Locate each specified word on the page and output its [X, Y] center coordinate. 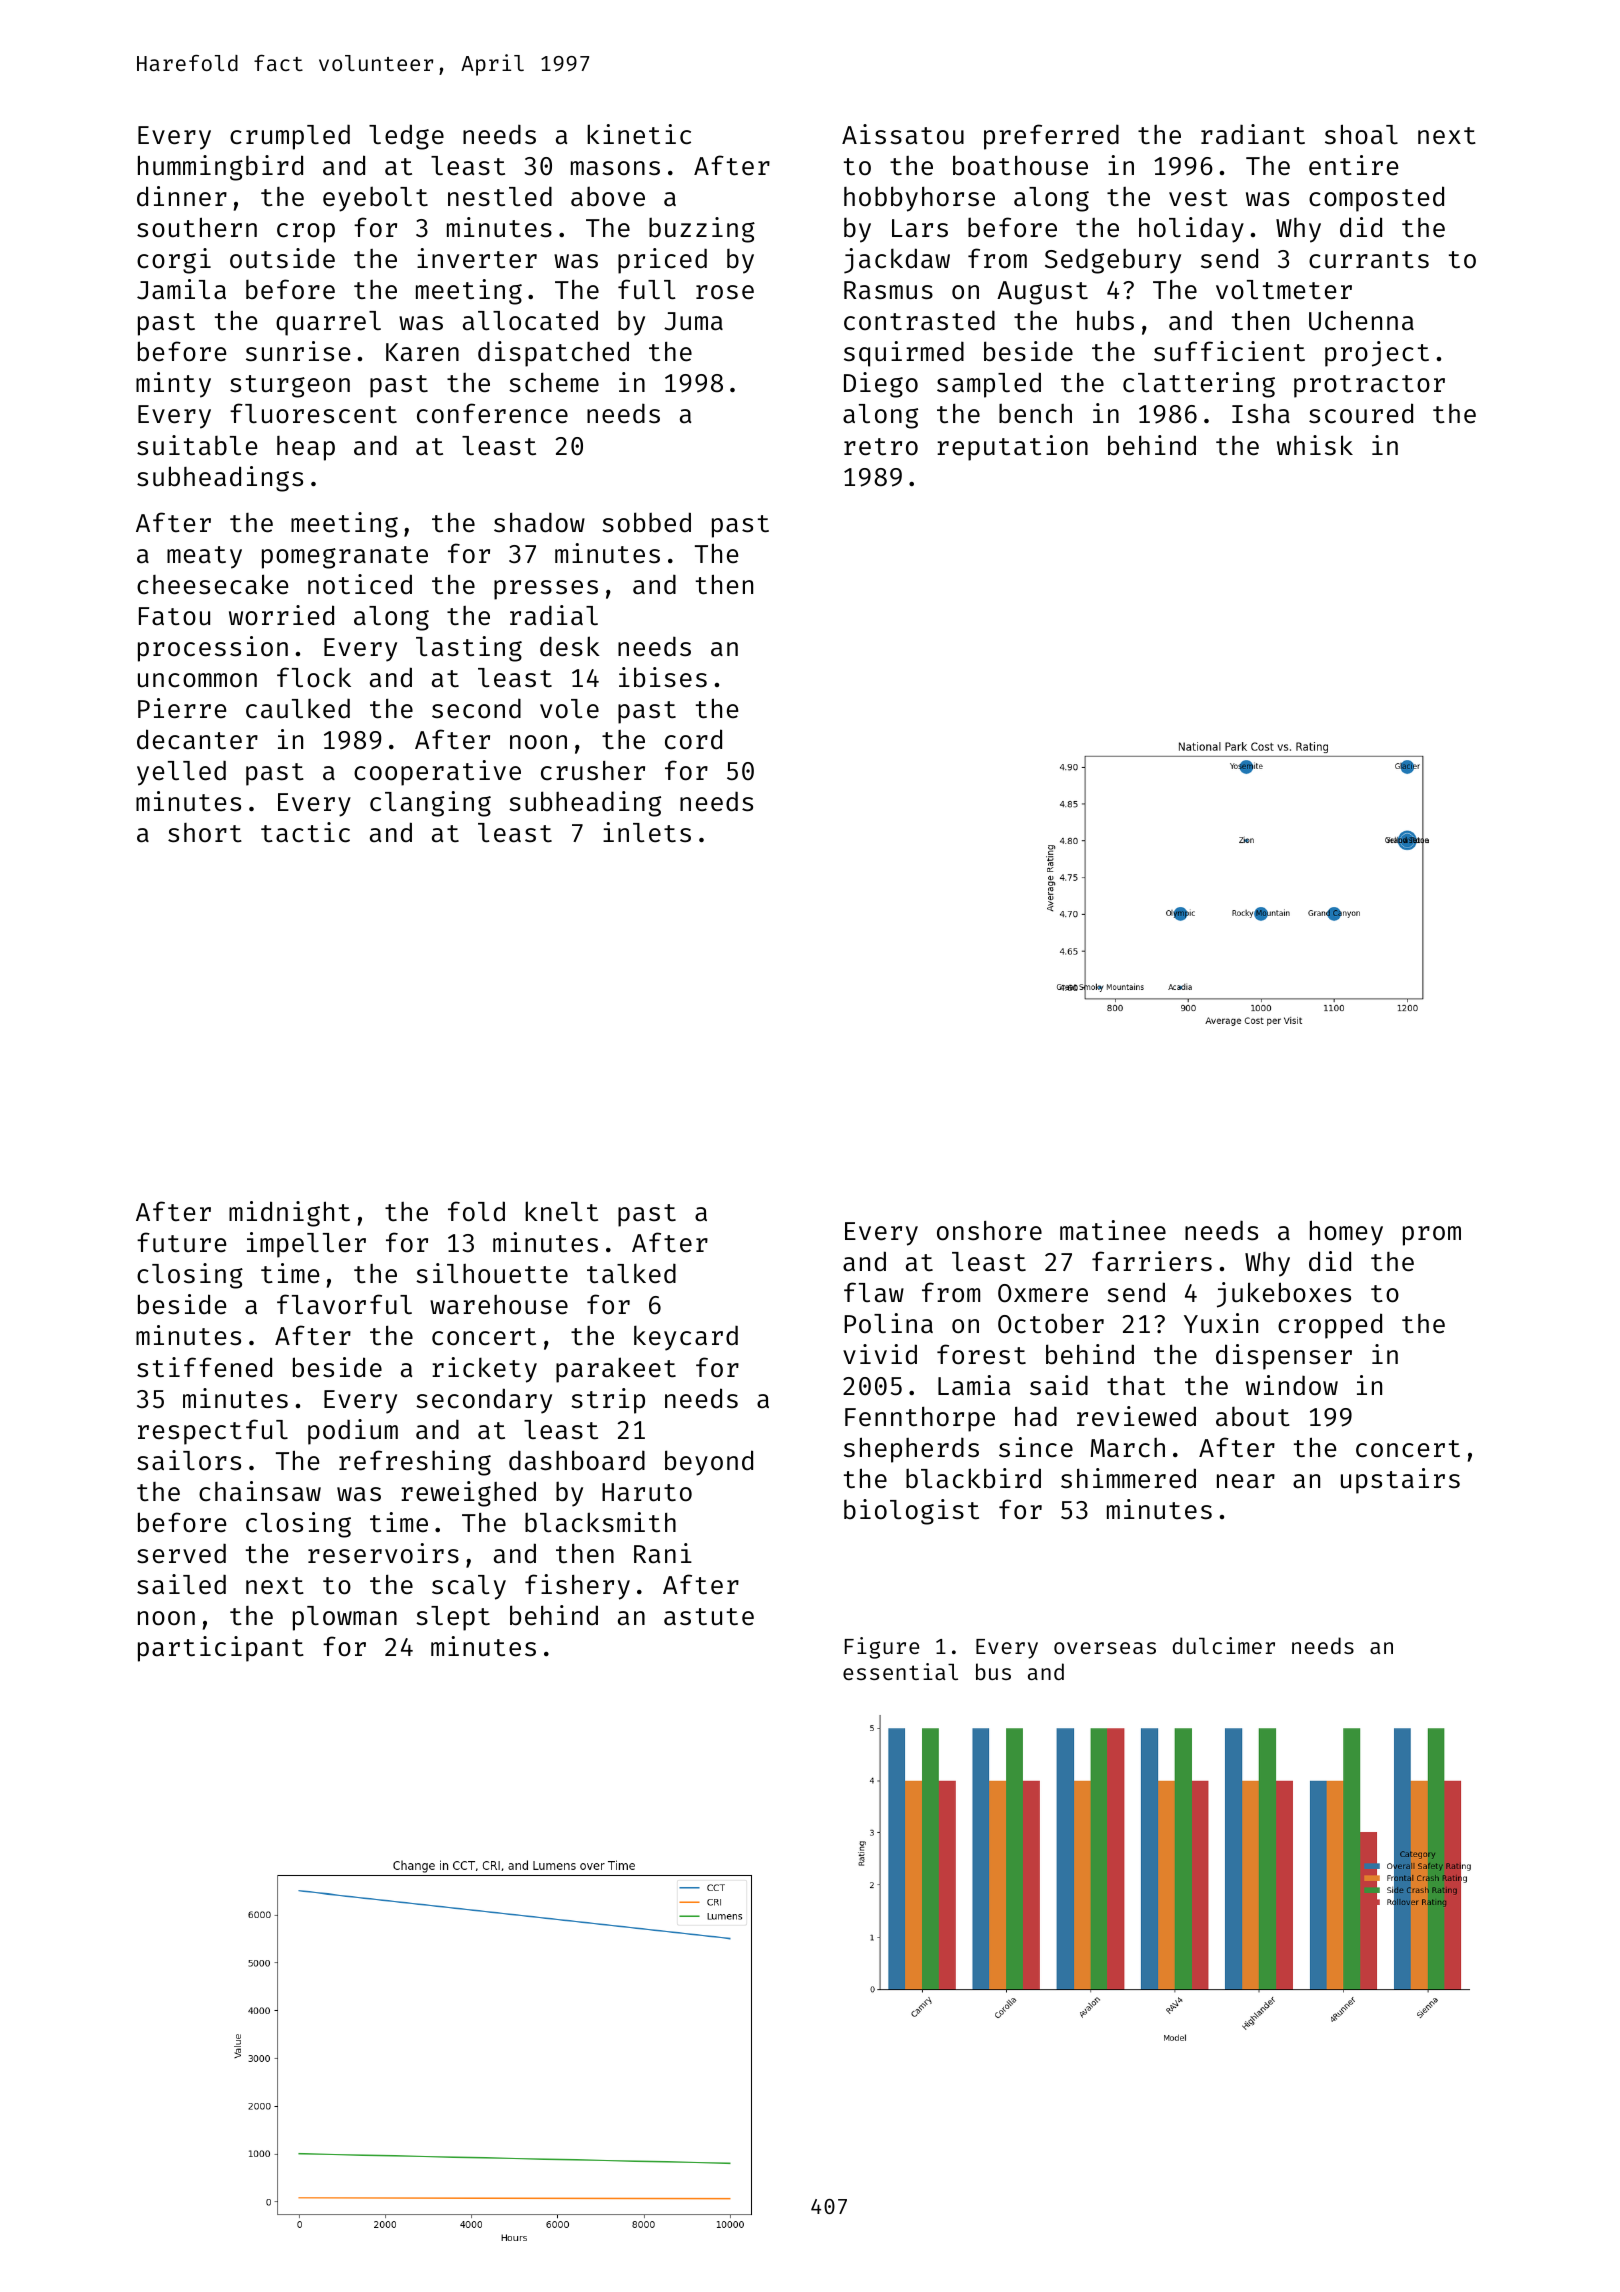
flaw [874, 1292]
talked [631, 1273]
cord [693, 739]
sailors [189, 1460]
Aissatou [903, 134]
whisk [1315, 445]
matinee [1113, 1230]
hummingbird [220, 168]
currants [1369, 260]
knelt [561, 1211]
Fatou [174, 616]
